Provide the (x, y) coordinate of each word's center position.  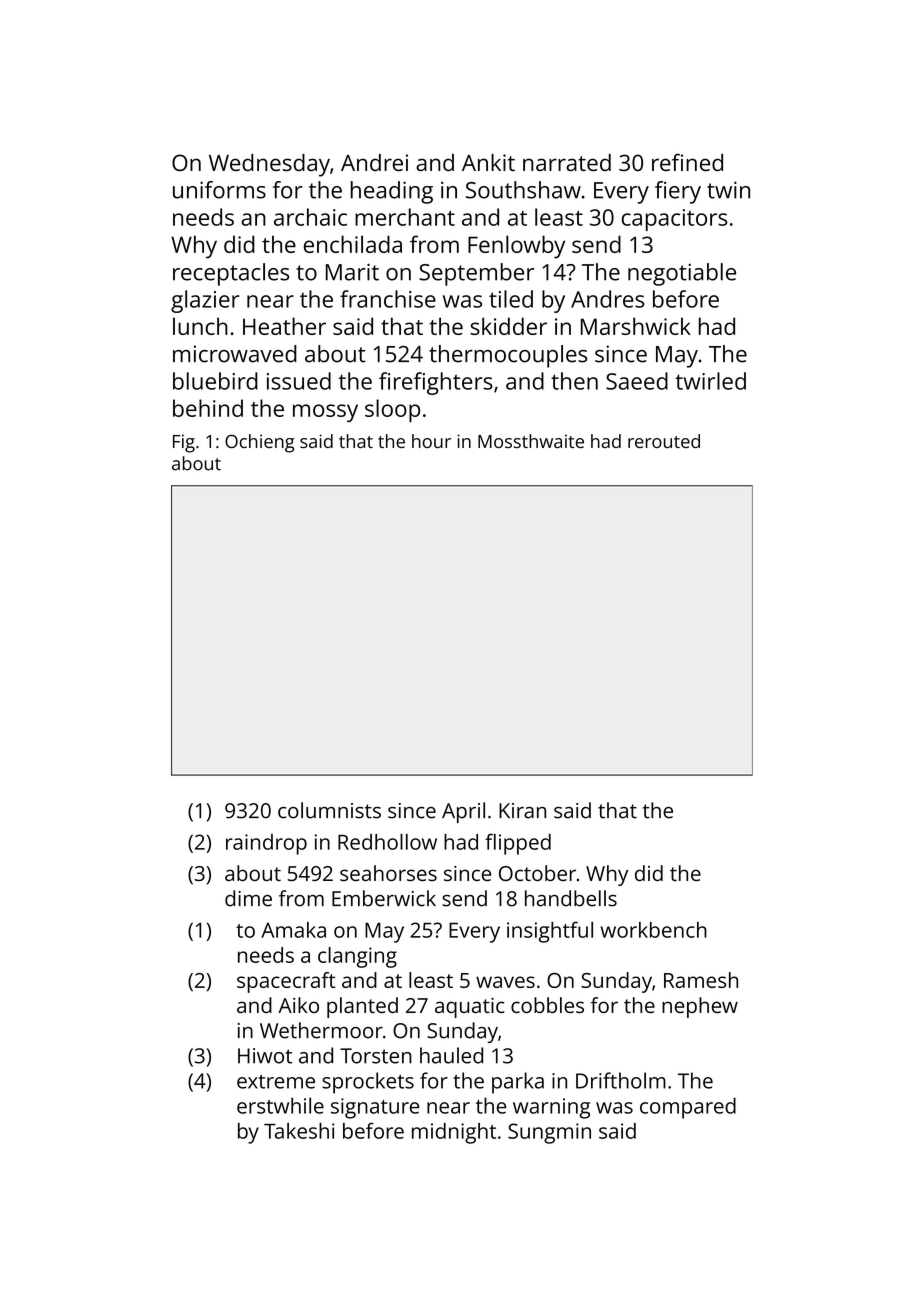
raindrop (266, 844)
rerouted (664, 441)
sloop (392, 410)
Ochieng (260, 443)
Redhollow (387, 842)
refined (687, 162)
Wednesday (269, 165)
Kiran (522, 811)
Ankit (488, 162)
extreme (276, 1081)
